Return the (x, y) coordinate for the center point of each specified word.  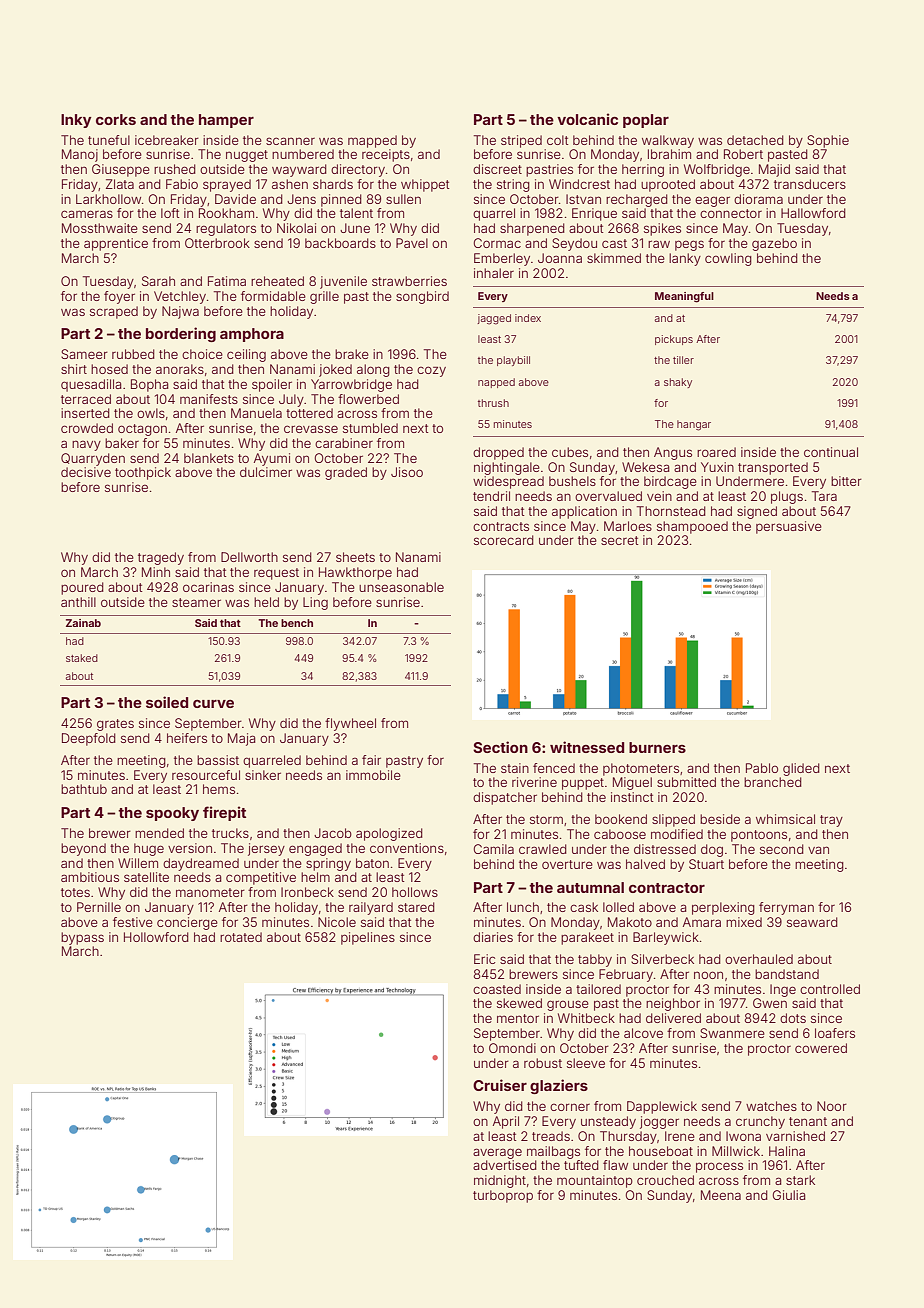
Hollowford (156, 937)
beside (720, 819)
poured (82, 588)
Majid (774, 170)
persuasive (789, 527)
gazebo (774, 244)
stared (416, 907)
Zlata (120, 184)
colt (557, 140)
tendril (491, 496)
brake (352, 354)
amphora (252, 335)
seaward (812, 922)
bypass (82, 938)
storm (546, 819)
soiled (167, 702)
